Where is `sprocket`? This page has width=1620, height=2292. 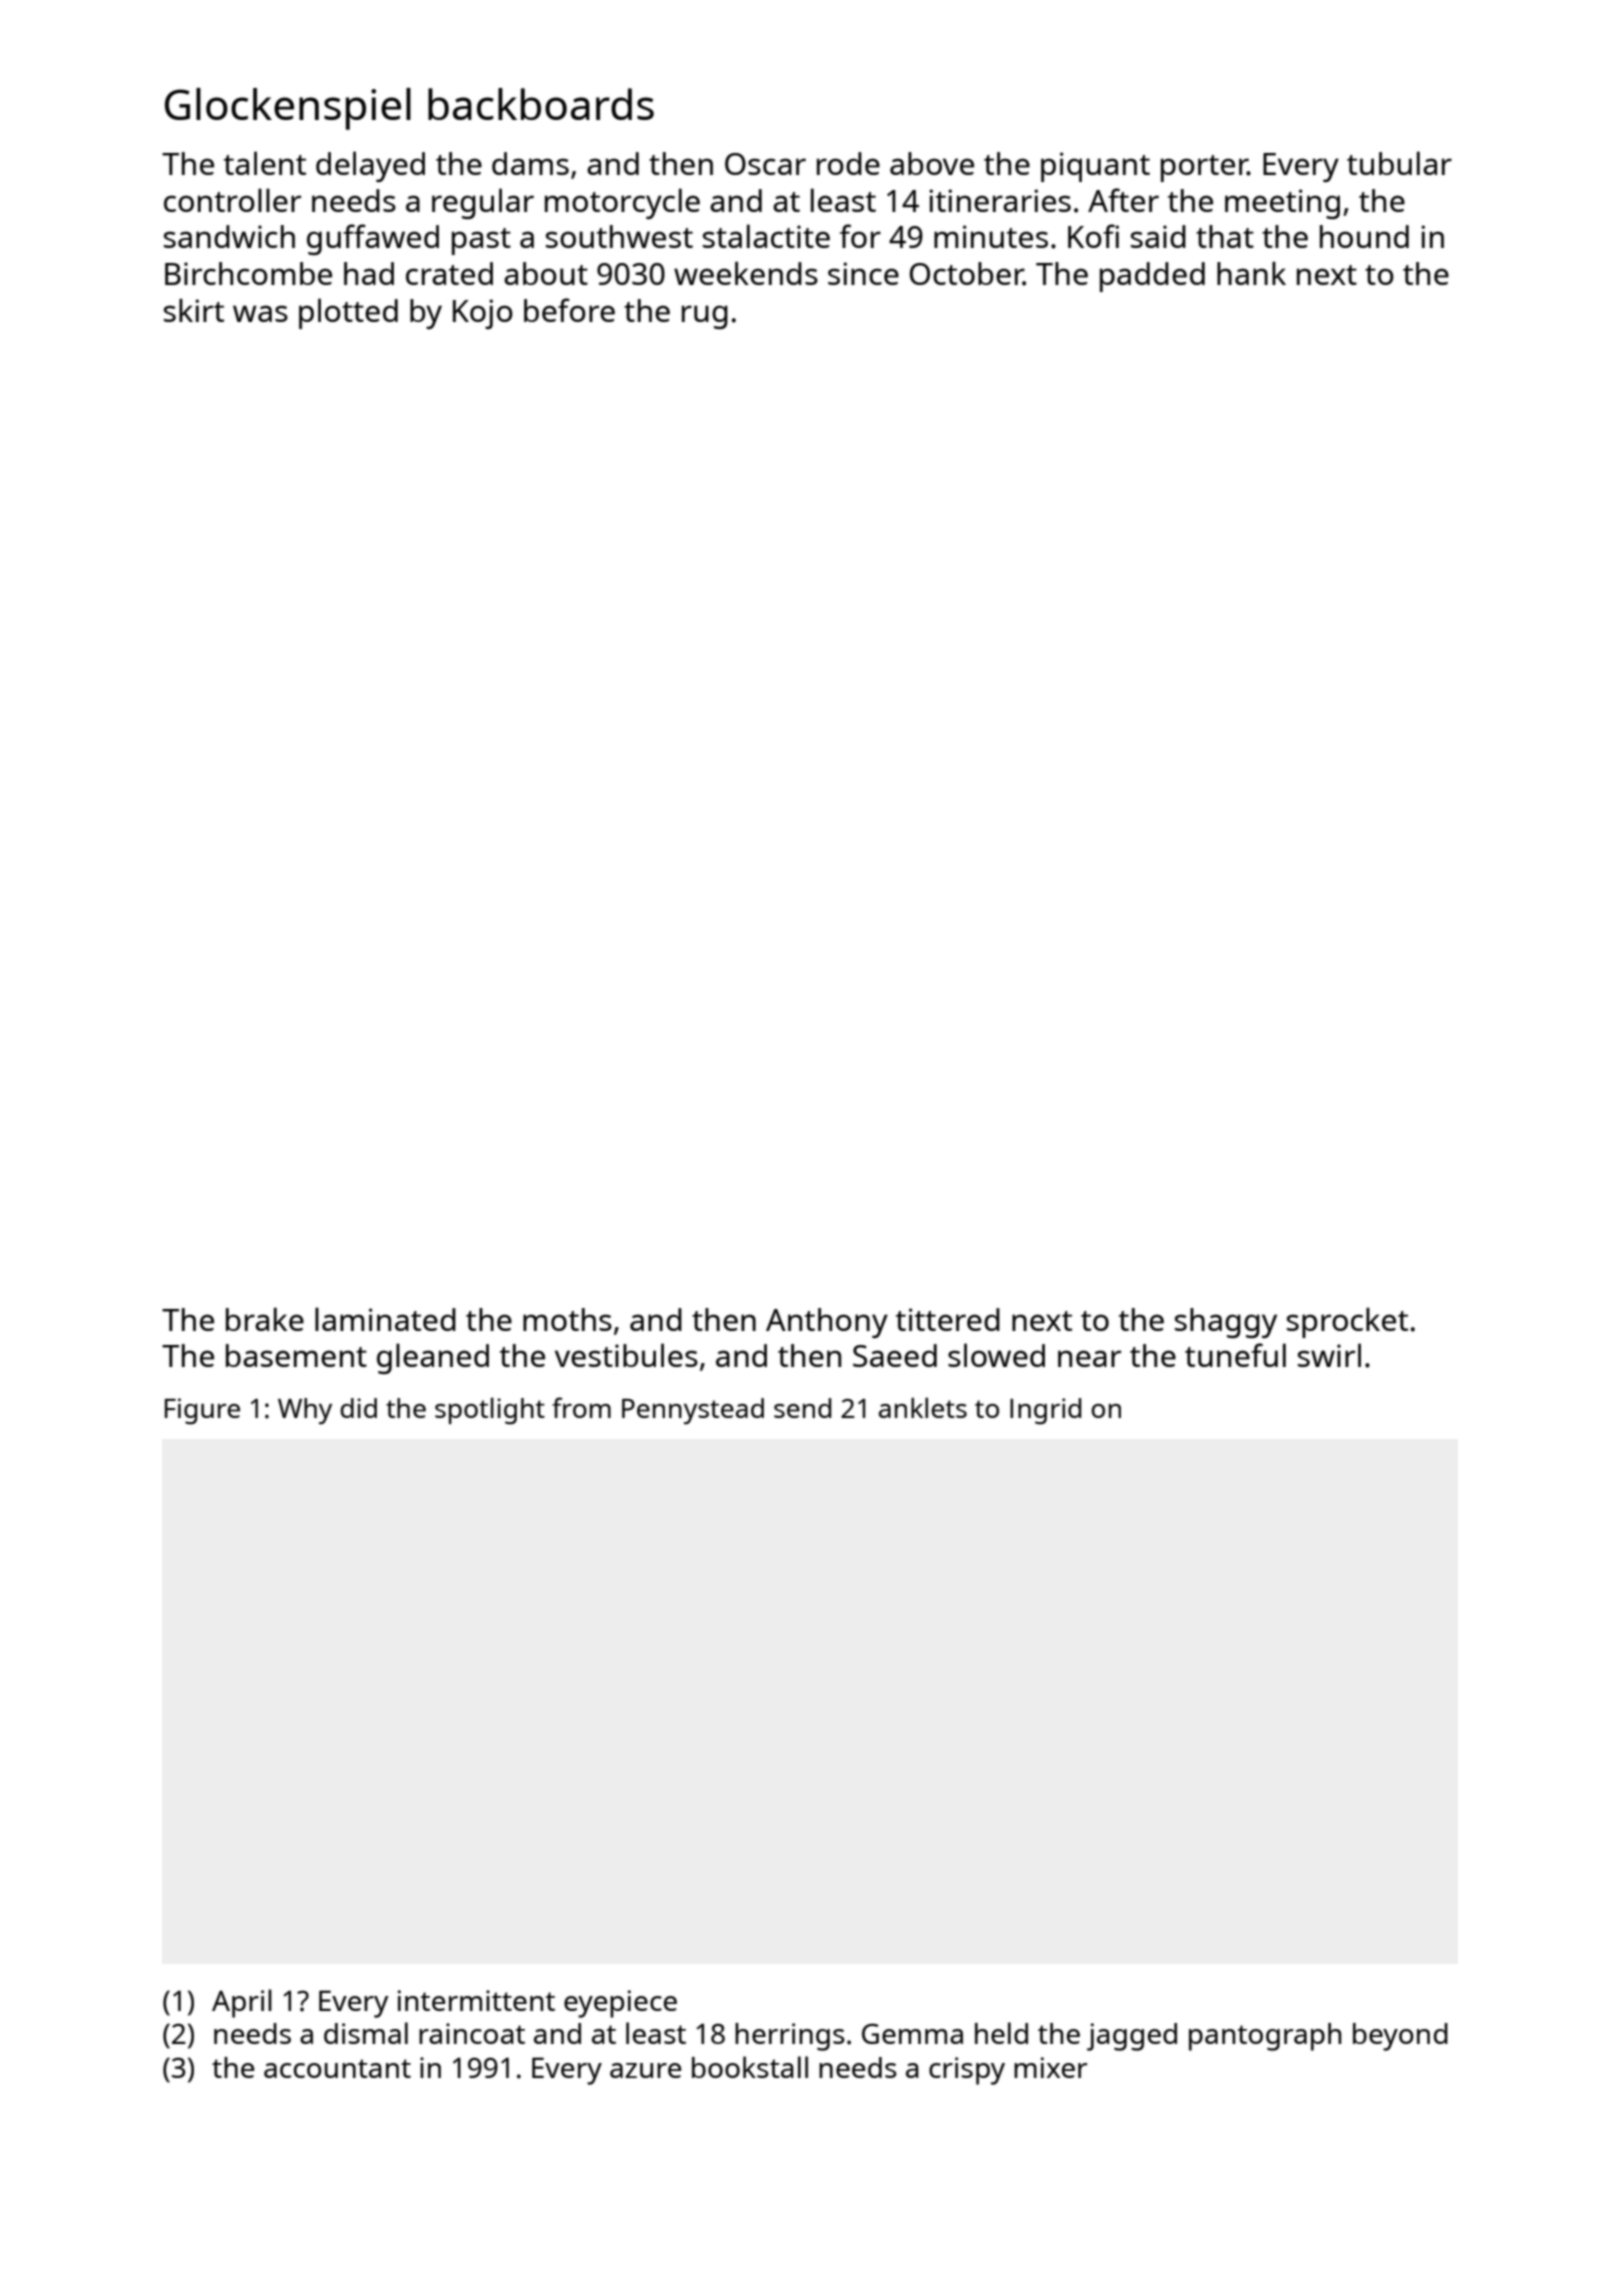
sprocket is located at coordinates (1347, 1323).
